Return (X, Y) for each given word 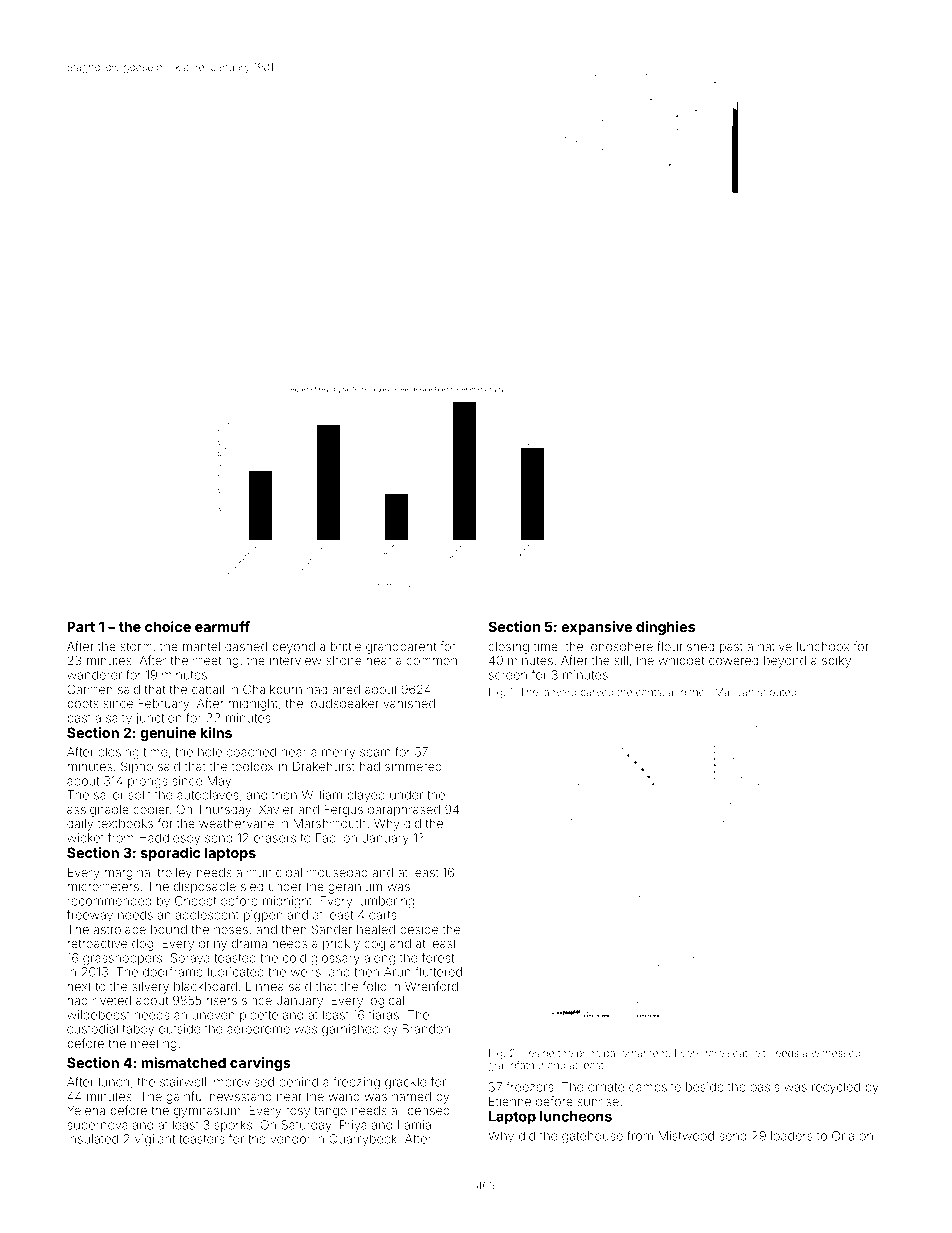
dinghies (665, 628)
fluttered (438, 972)
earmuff (222, 626)
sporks (233, 1126)
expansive (596, 628)
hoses (231, 929)
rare (715, 1054)
